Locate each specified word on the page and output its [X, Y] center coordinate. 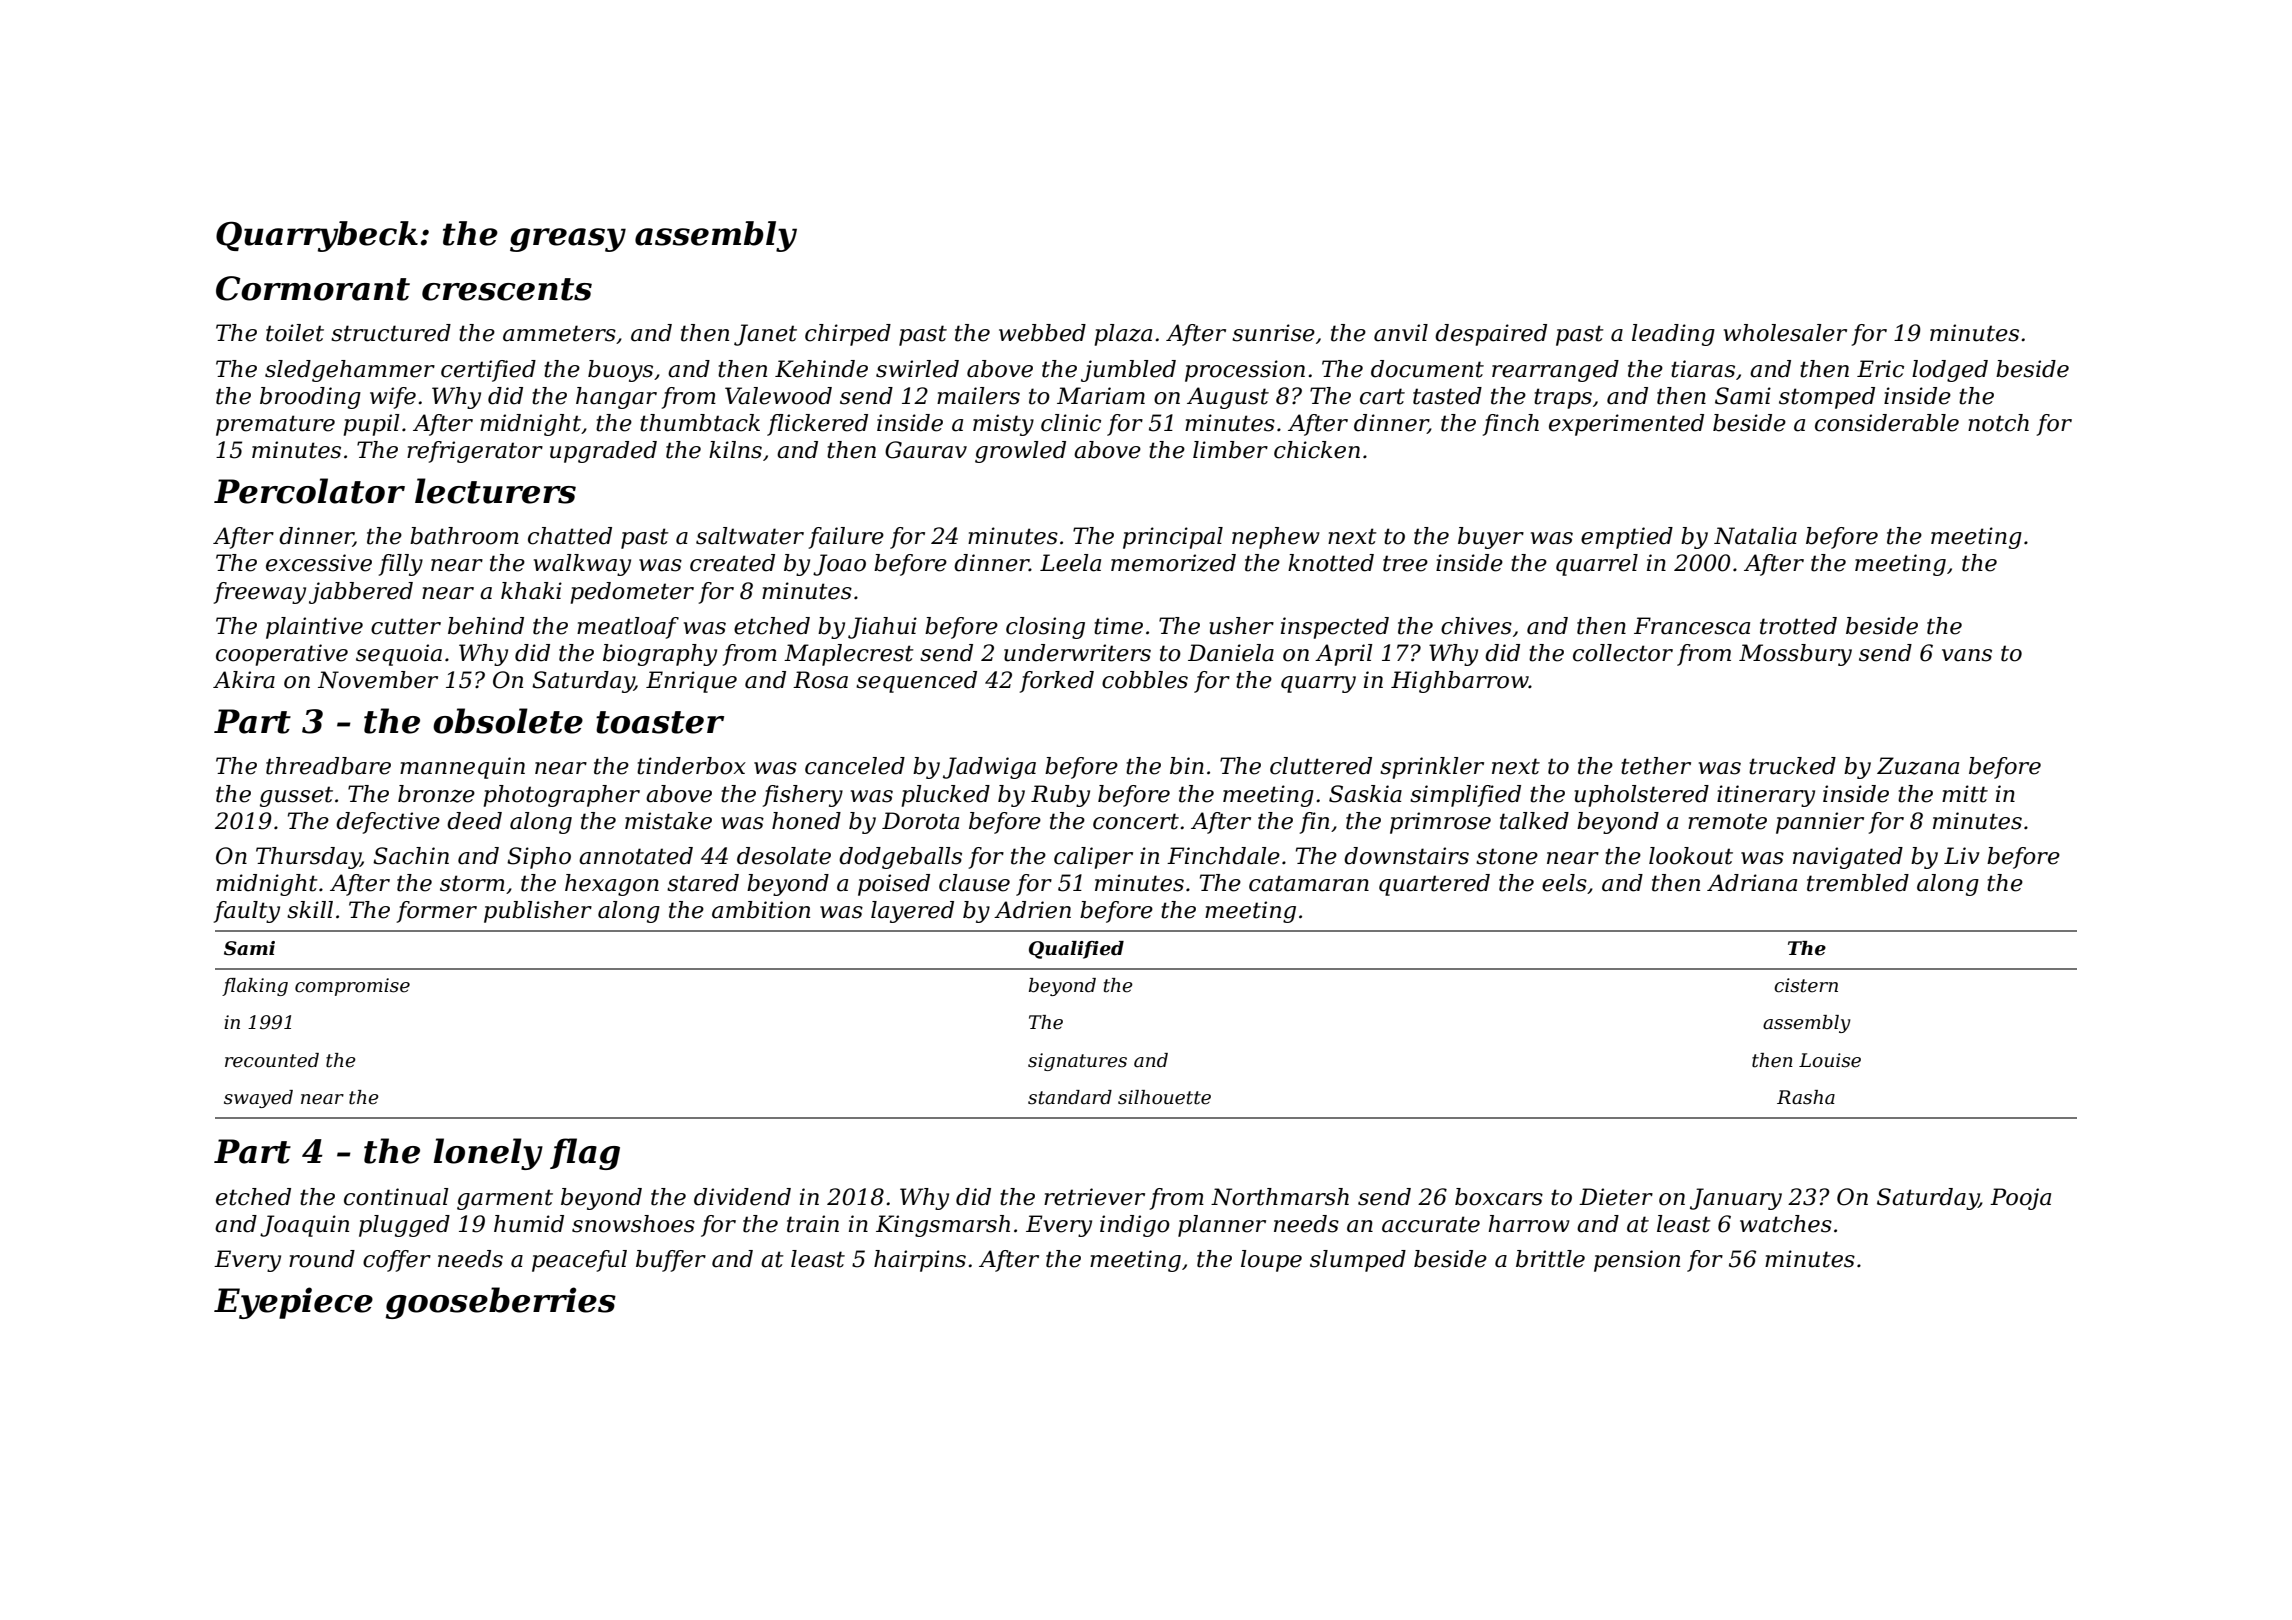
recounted [272, 1060]
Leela [1070, 563]
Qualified [1076, 950]
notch [1998, 423]
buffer [671, 1261]
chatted [570, 536]
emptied [1627, 538]
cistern [1806, 985]
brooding [310, 398]
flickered [817, 425]
